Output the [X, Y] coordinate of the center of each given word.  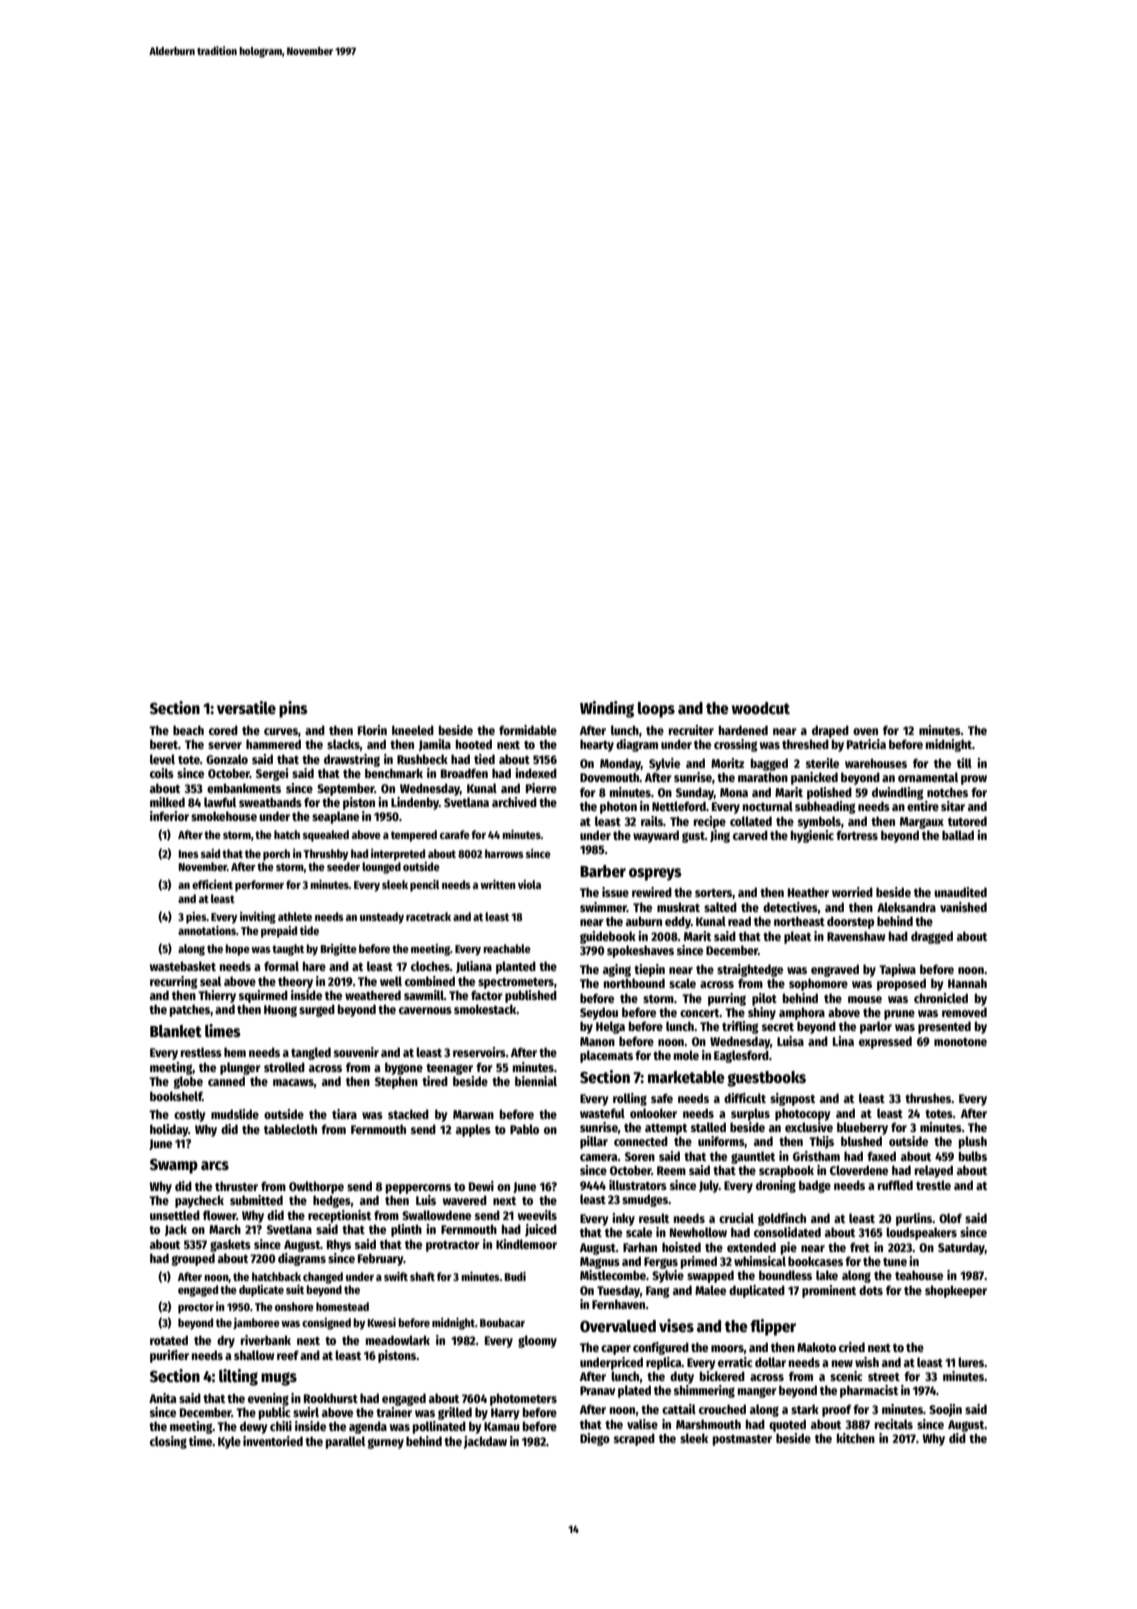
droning [776, 1186]
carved [750, 835]
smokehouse [224, 816]
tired [435, 1081]
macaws [293, 1082]
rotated [169, 1340]
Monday [620, 764]
